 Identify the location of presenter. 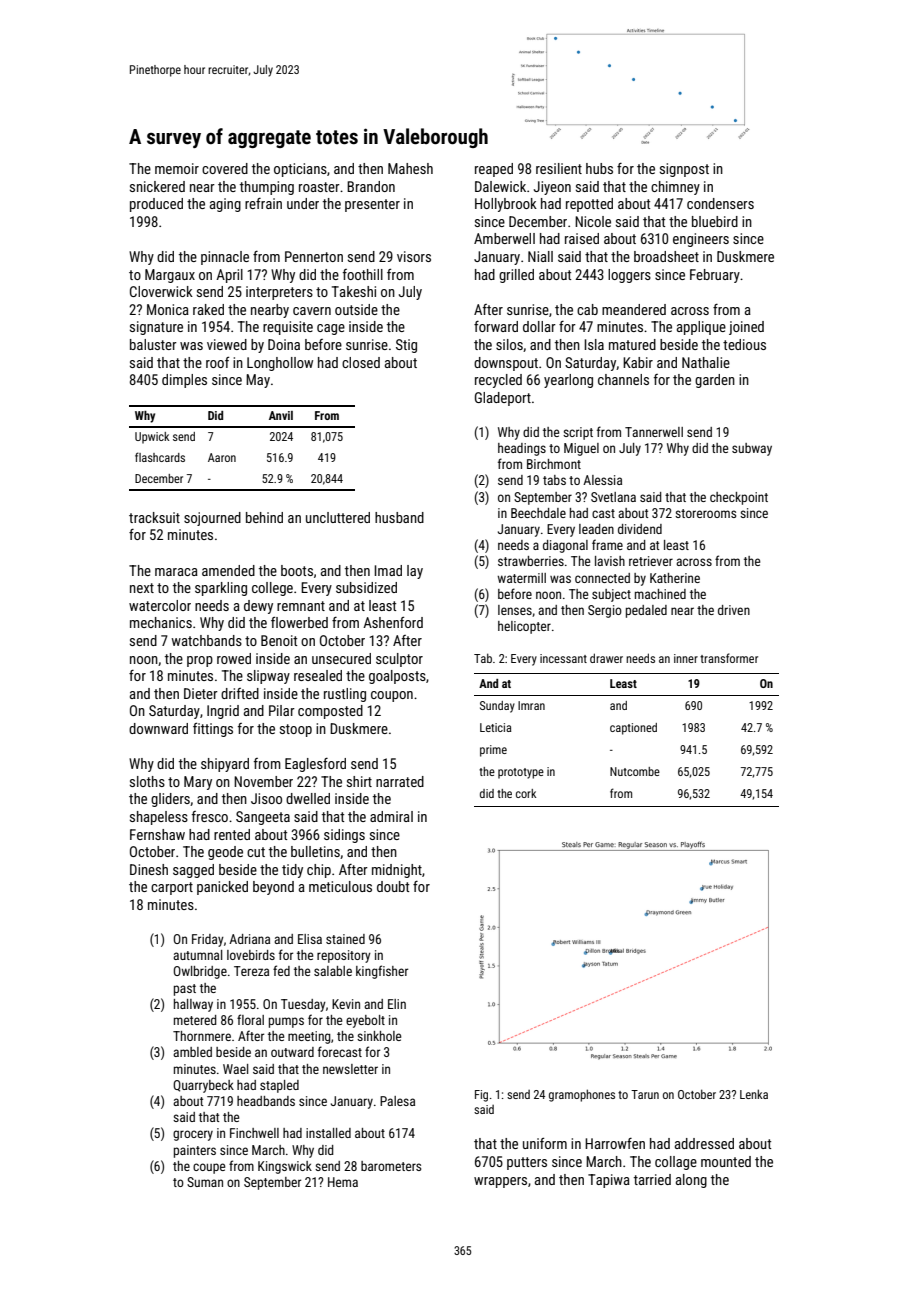
(372, 205).
